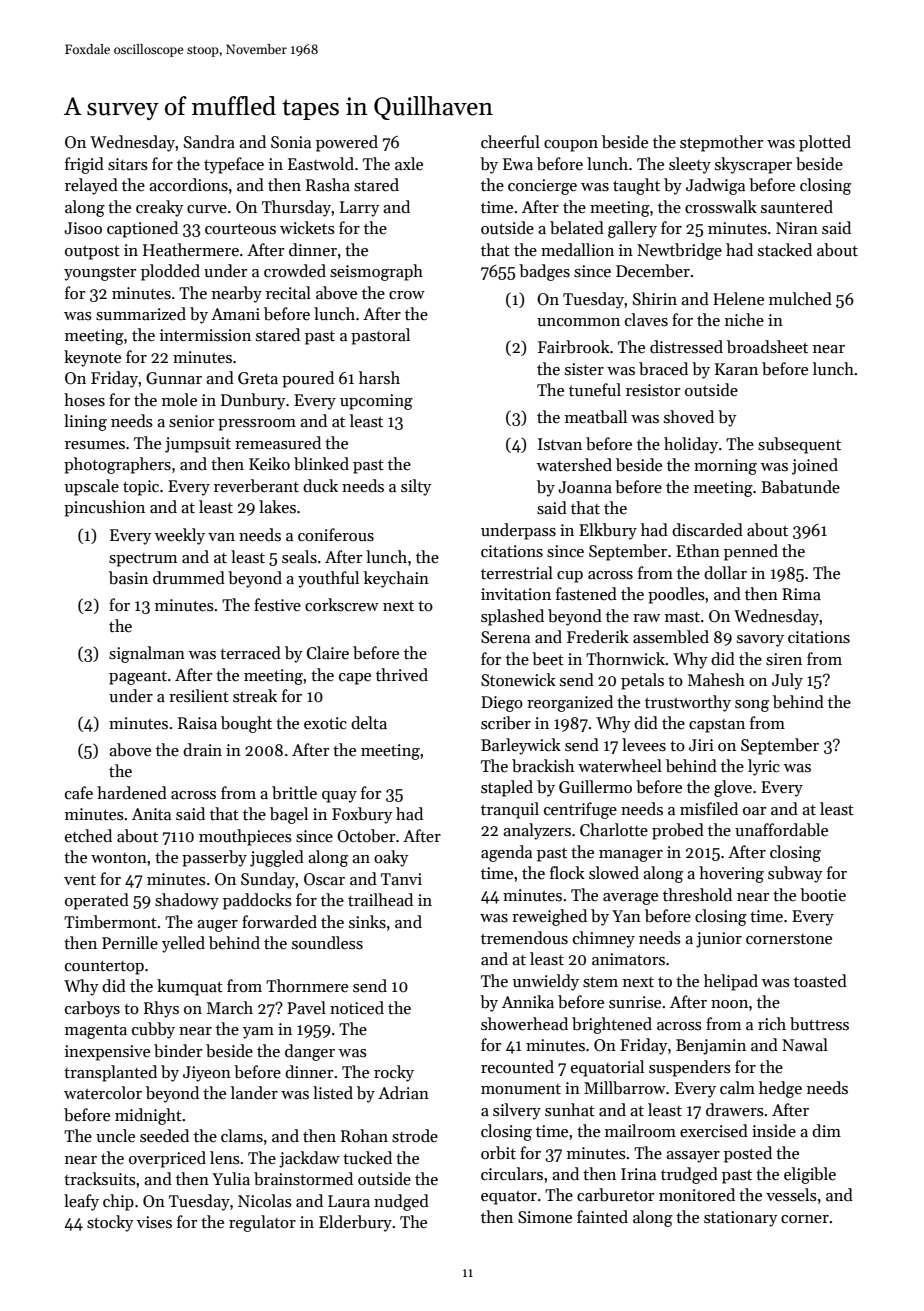 The image size is (924, 1311). Describe the element at coordinates (709, 809) in the screenshot. I see `misfiled` at that location.
